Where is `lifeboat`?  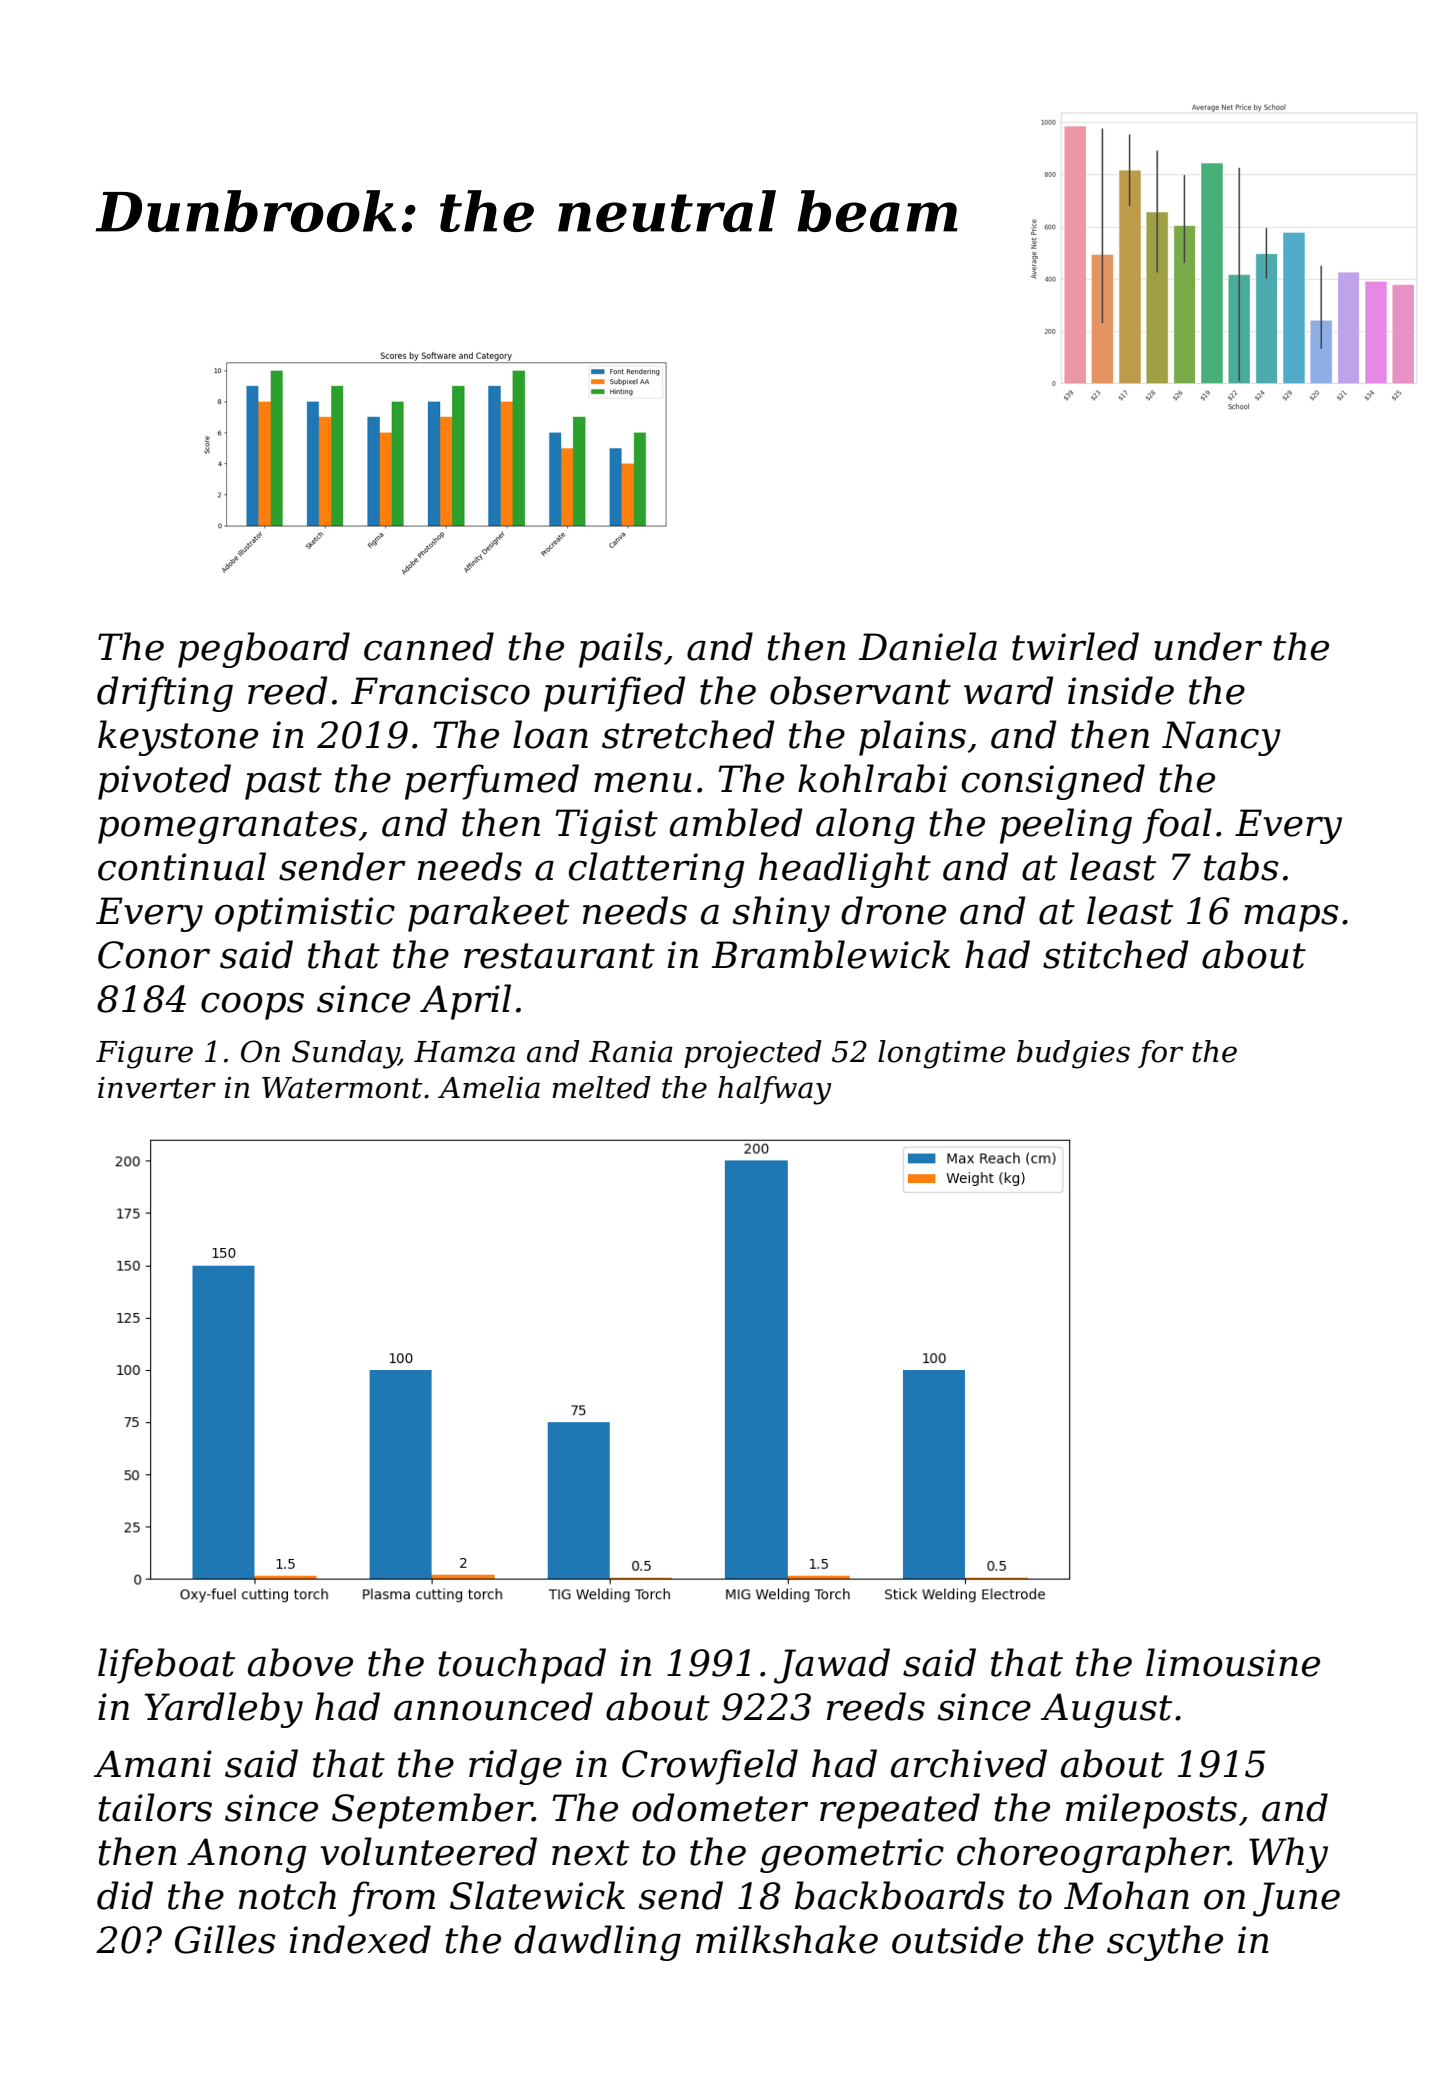 lifeboat is located at coordinates (166, 1666).
